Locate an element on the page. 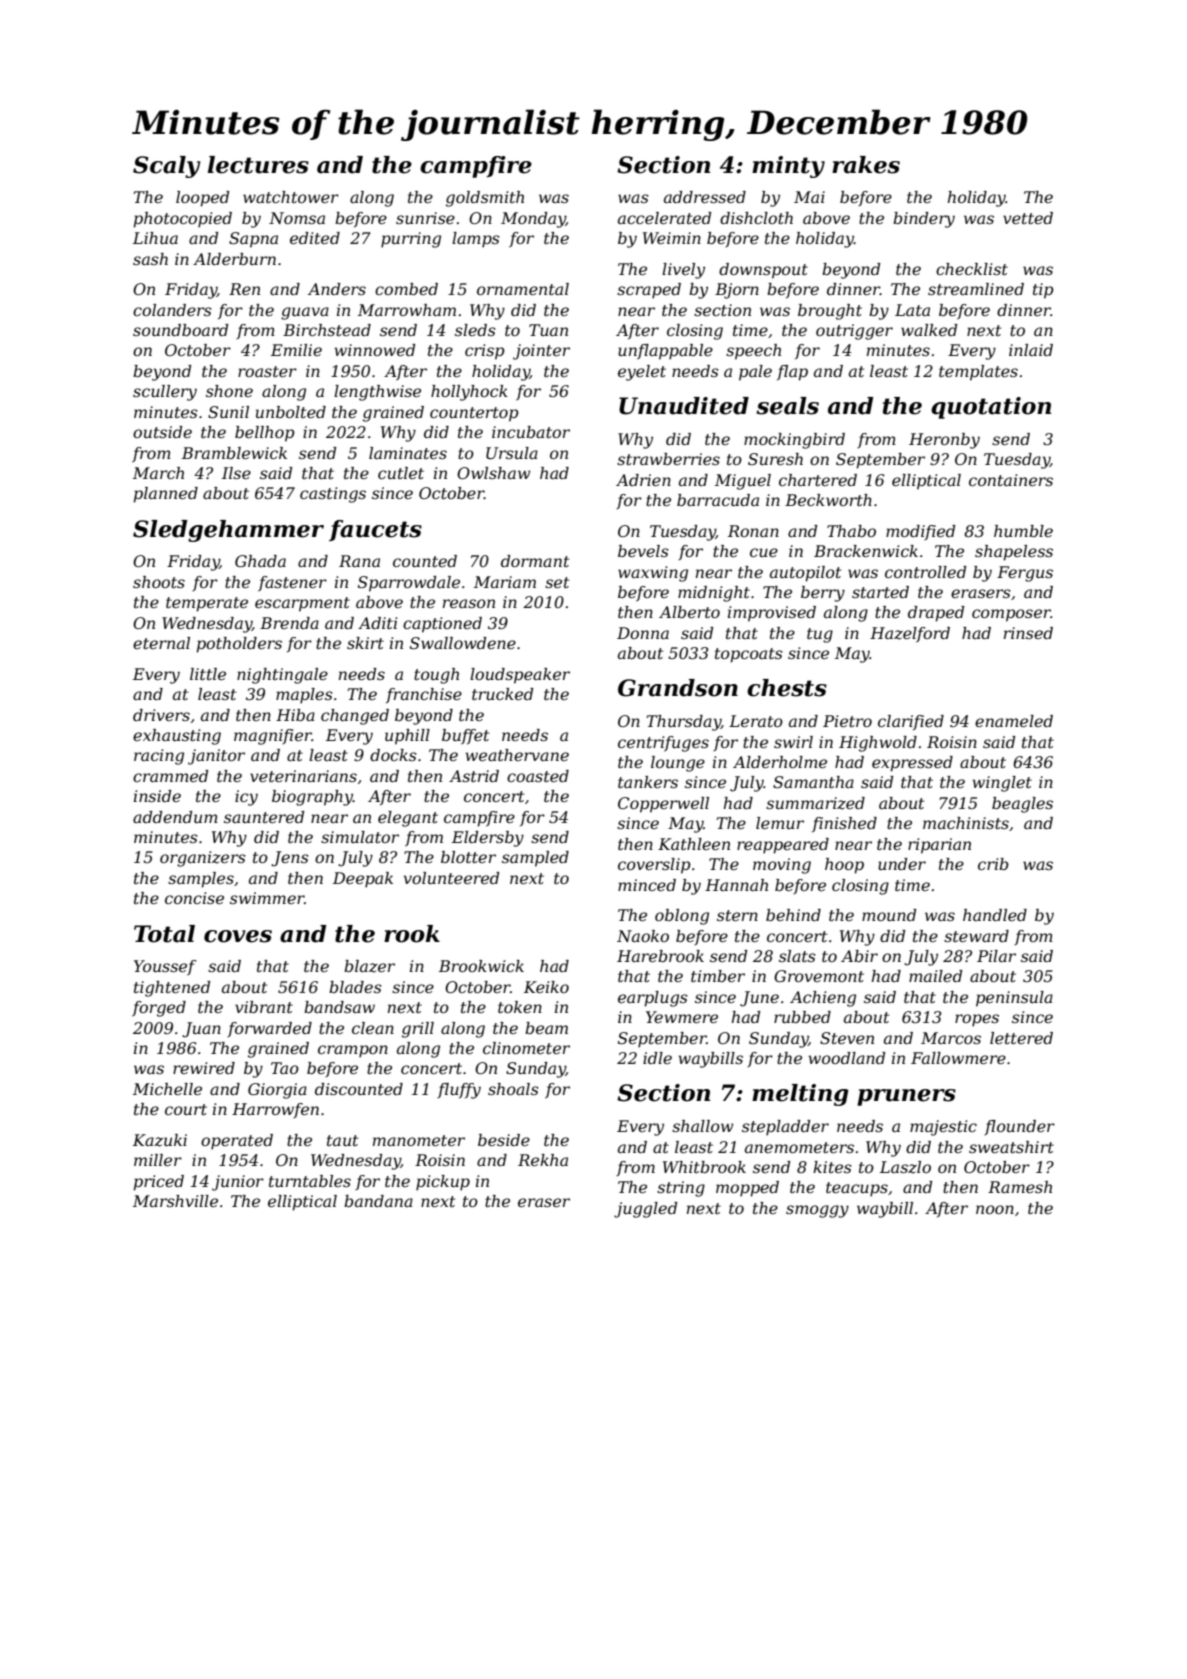 The image size is (1187, 1679). Emilie is located at coordinates (296, 350).
